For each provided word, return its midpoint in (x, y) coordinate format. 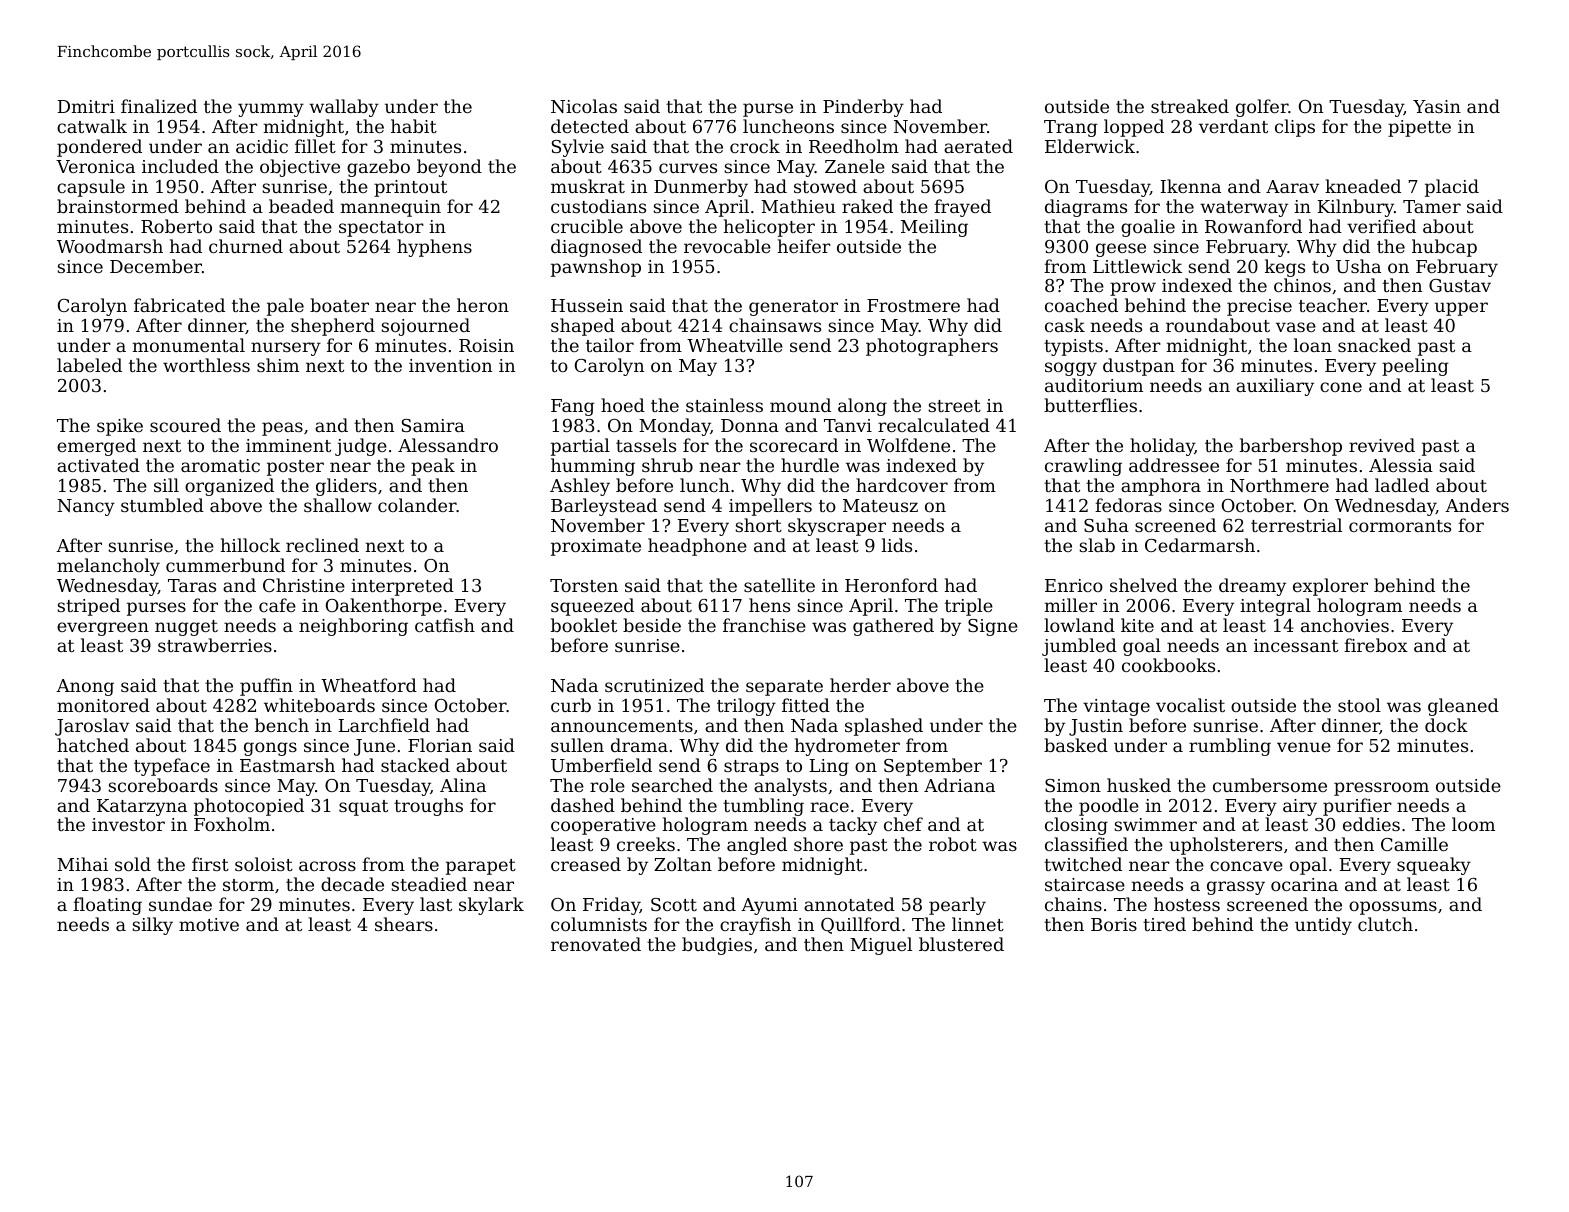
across (327, 866)
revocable (727, 246)
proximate (596, 547)
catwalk (92, 126)
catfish (445, 625)
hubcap (1444, 248)
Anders (1477, 505)
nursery (286, 349)
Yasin (1437, 106)
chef (903, 824)
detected (590, 126)
